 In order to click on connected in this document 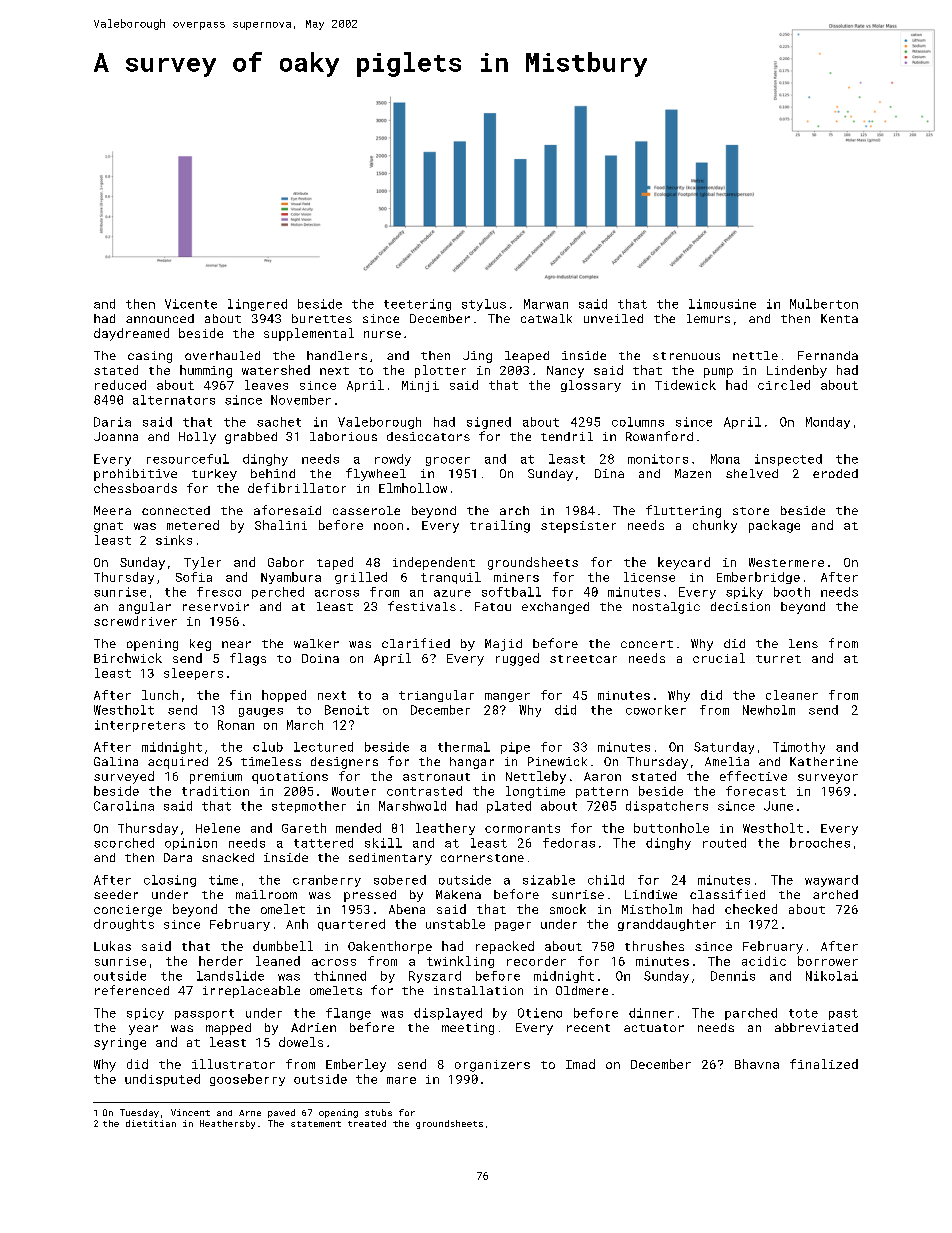, I will do `click(176, 510)`.
